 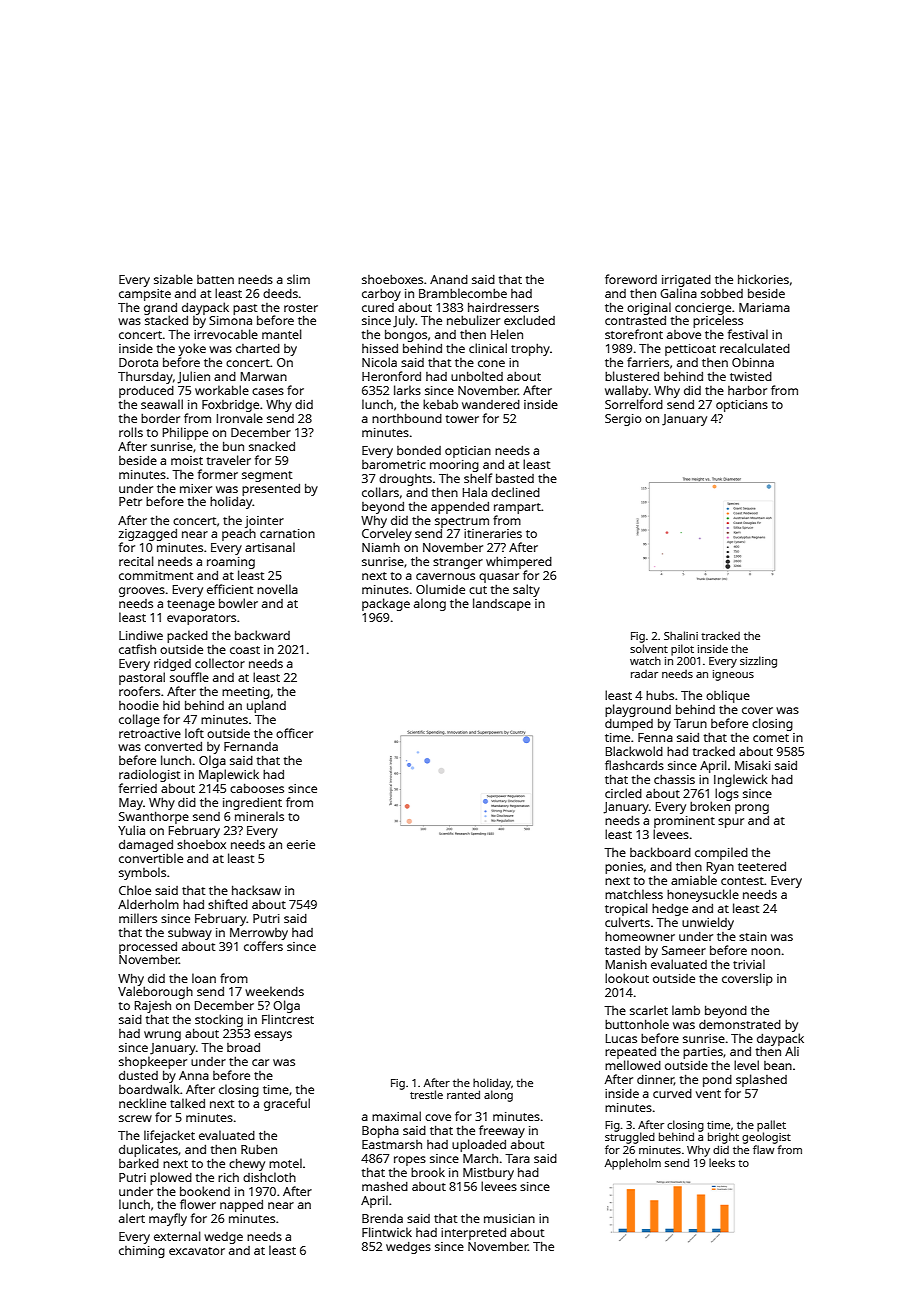 I want to click on sizable, so click(x=173, y=279).
